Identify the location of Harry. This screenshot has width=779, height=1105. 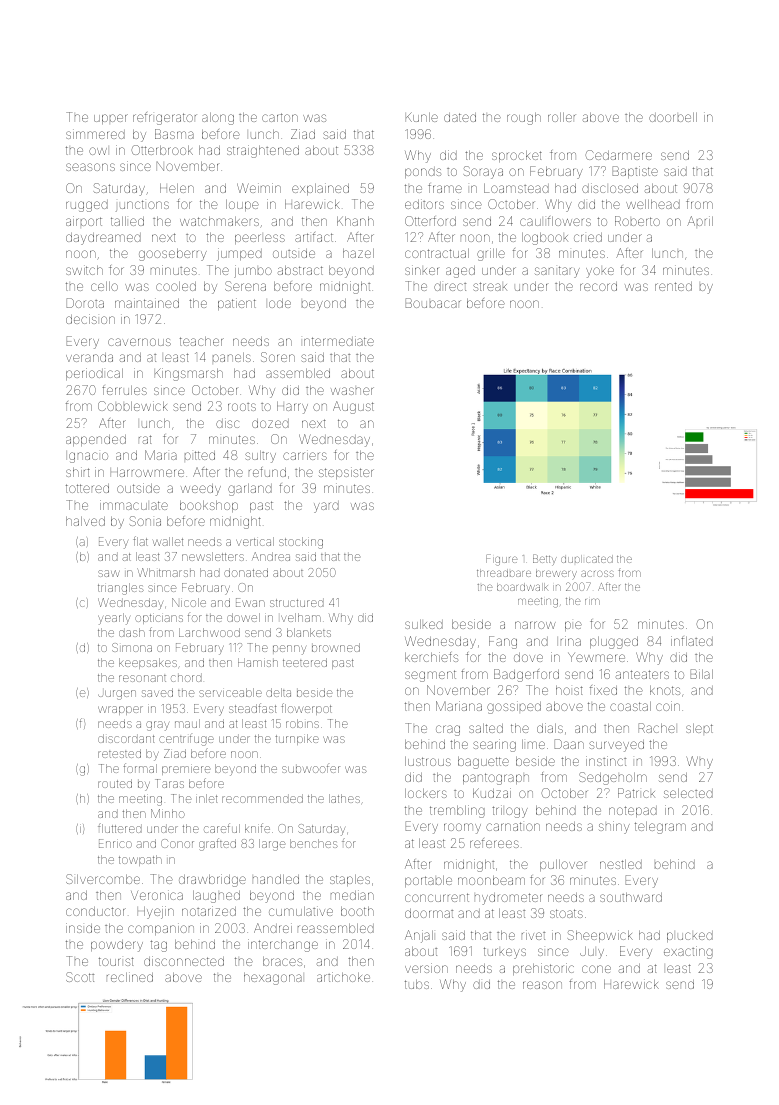
(292, 408).
